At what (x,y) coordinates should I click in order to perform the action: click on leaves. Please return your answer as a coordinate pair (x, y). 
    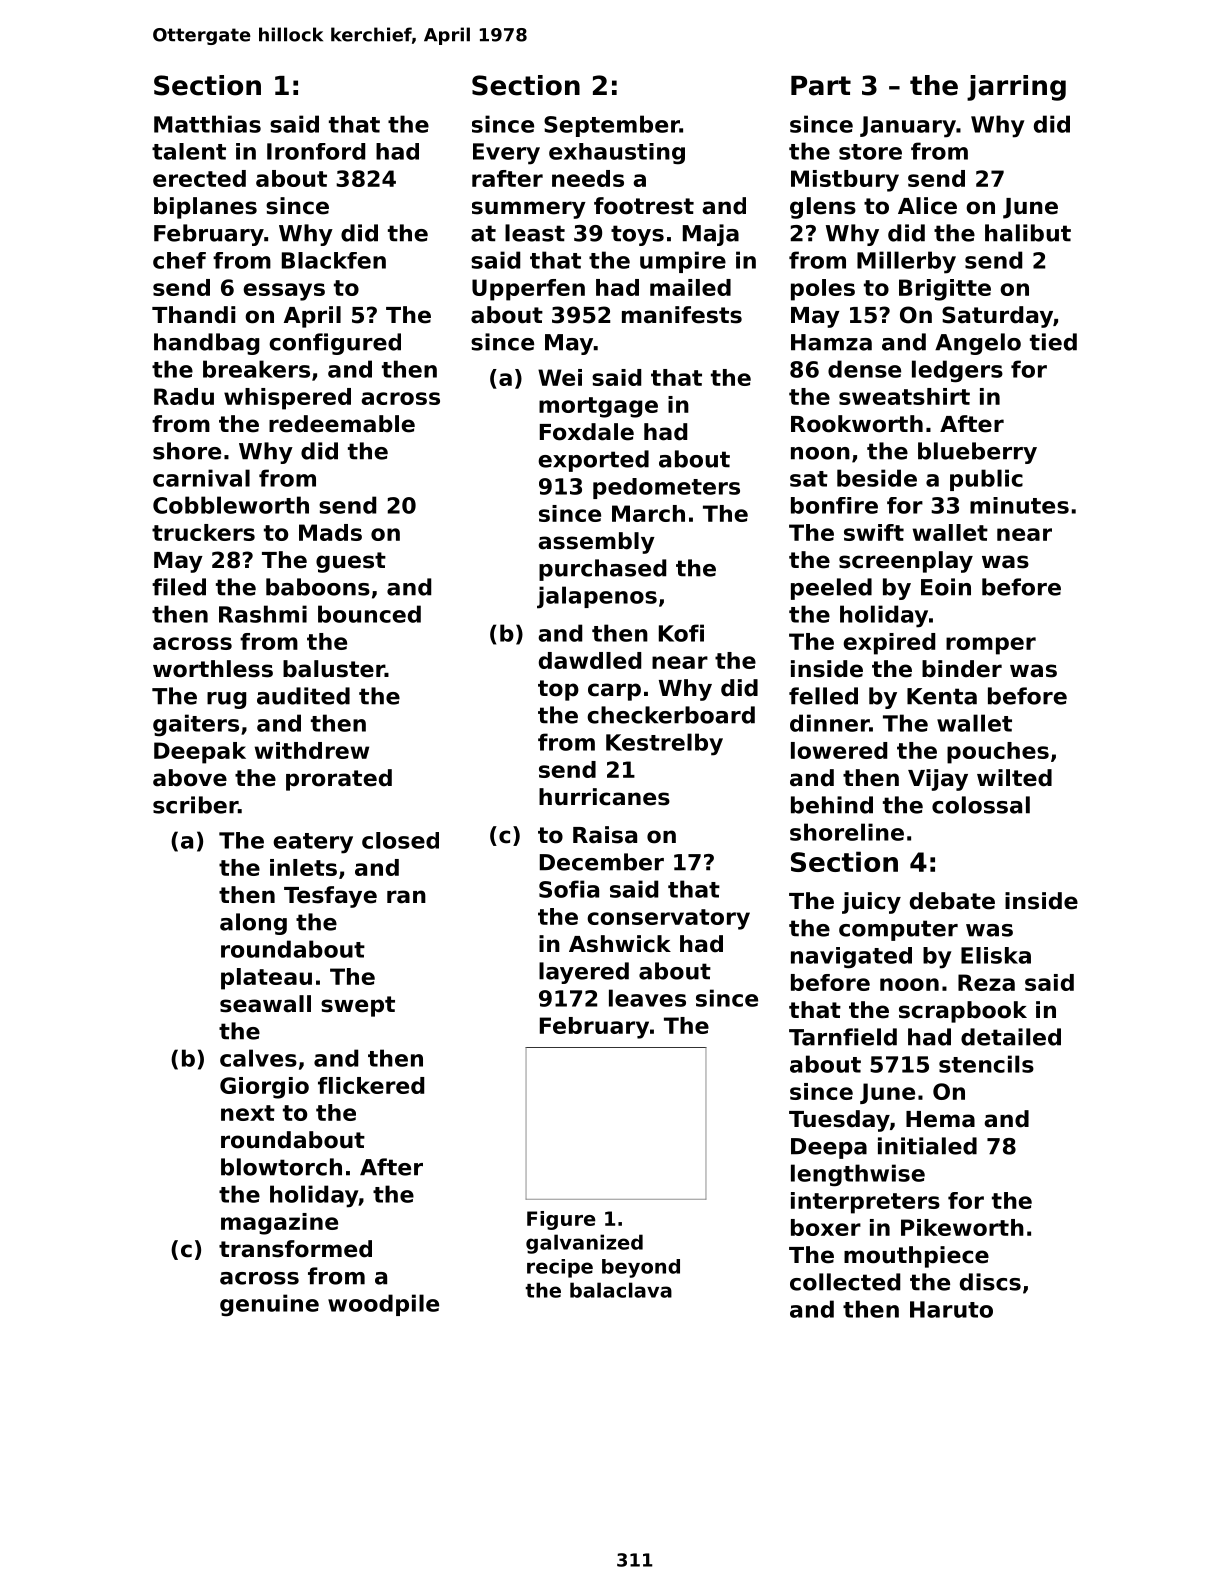
    Looking at the image, I should click on (647, 998).
